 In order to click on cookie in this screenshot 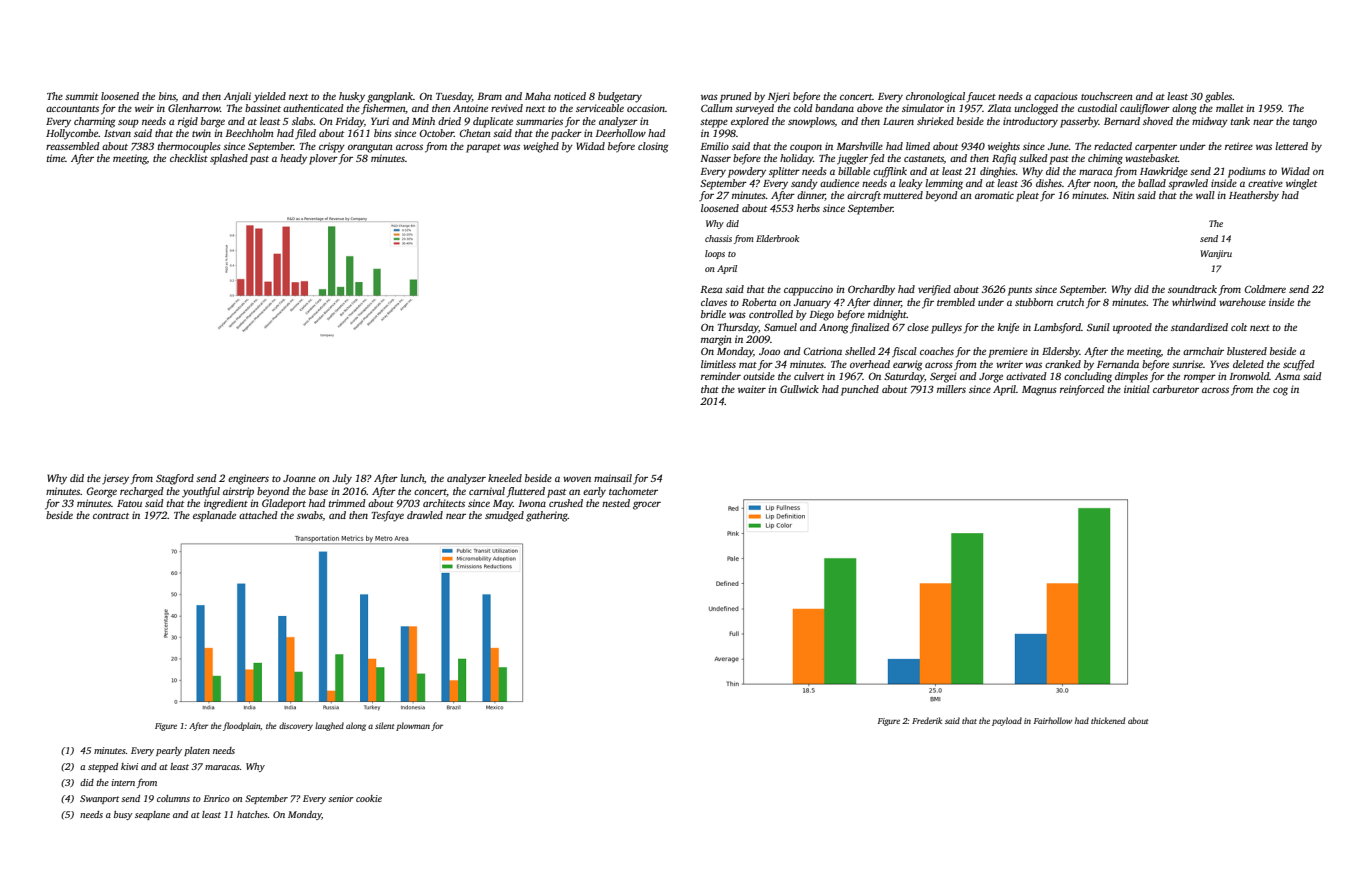, I will do `click(369, 798)`.
